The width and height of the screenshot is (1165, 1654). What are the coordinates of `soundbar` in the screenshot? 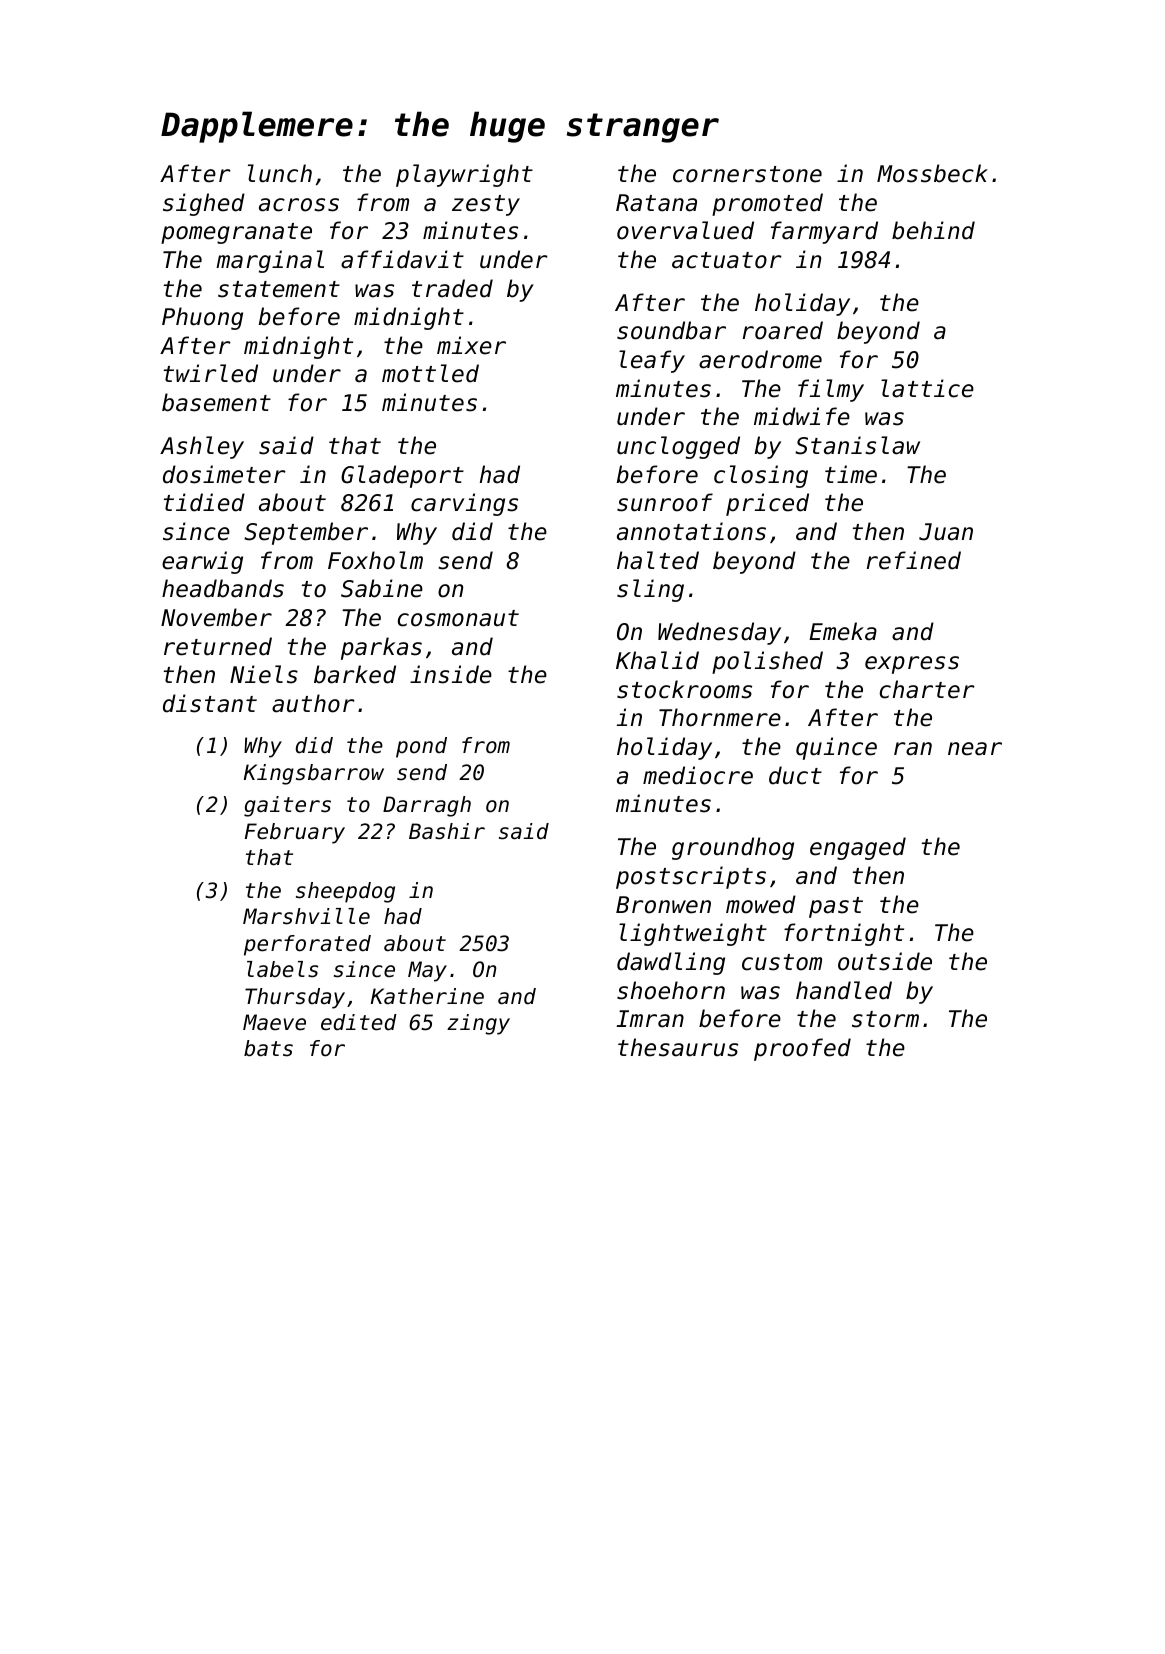 It's located at (671, 330).
